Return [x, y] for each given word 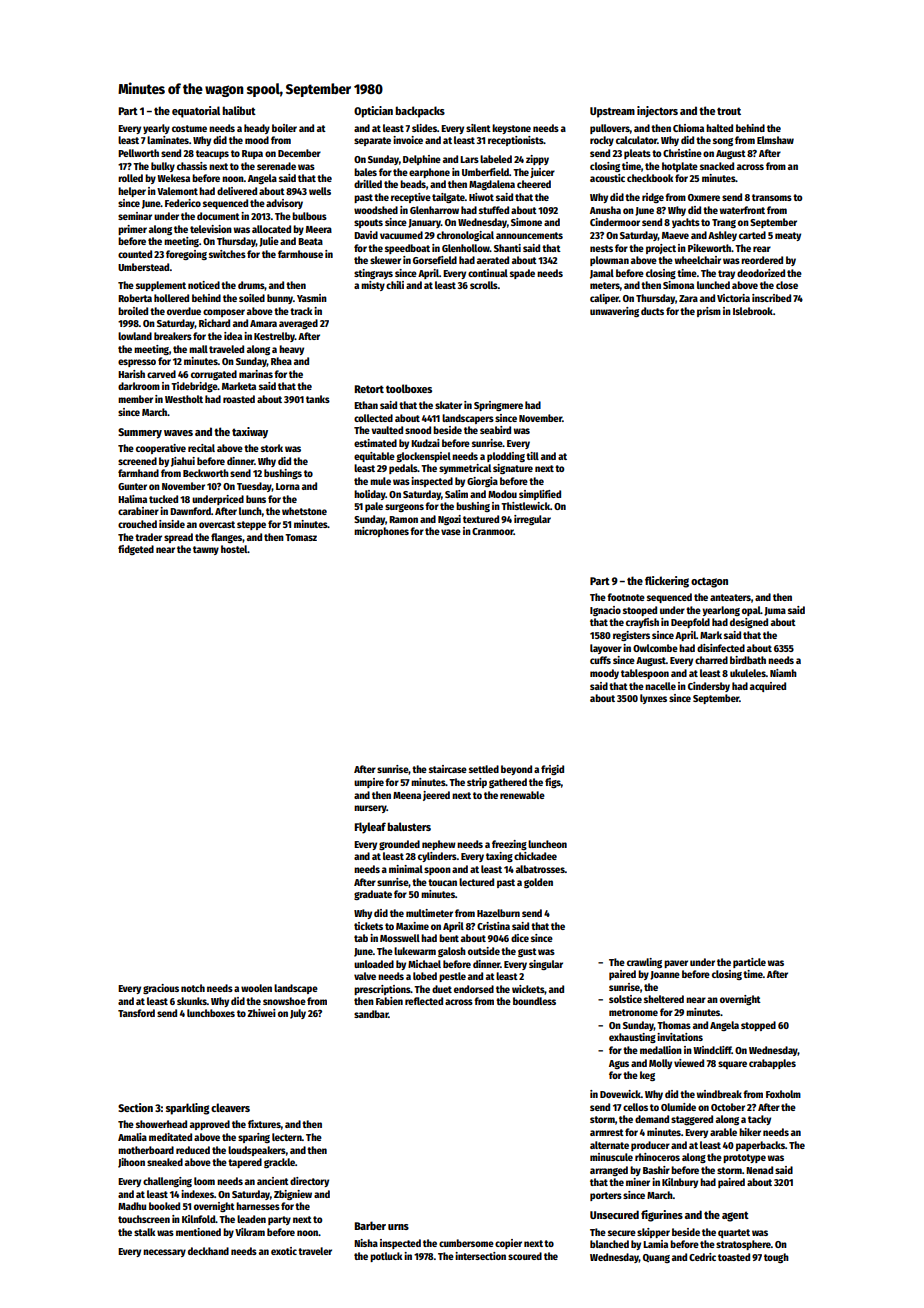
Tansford [136, 1013]
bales [365, 172]
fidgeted [136, 550]
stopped [758, 1026]
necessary [164, 1253]
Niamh [783, 673]
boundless [534, 1001]
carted [752, 235]
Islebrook [753, 311]
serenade [276, 166]
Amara [263, 323]
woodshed [376, 210]
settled [484, 769]
